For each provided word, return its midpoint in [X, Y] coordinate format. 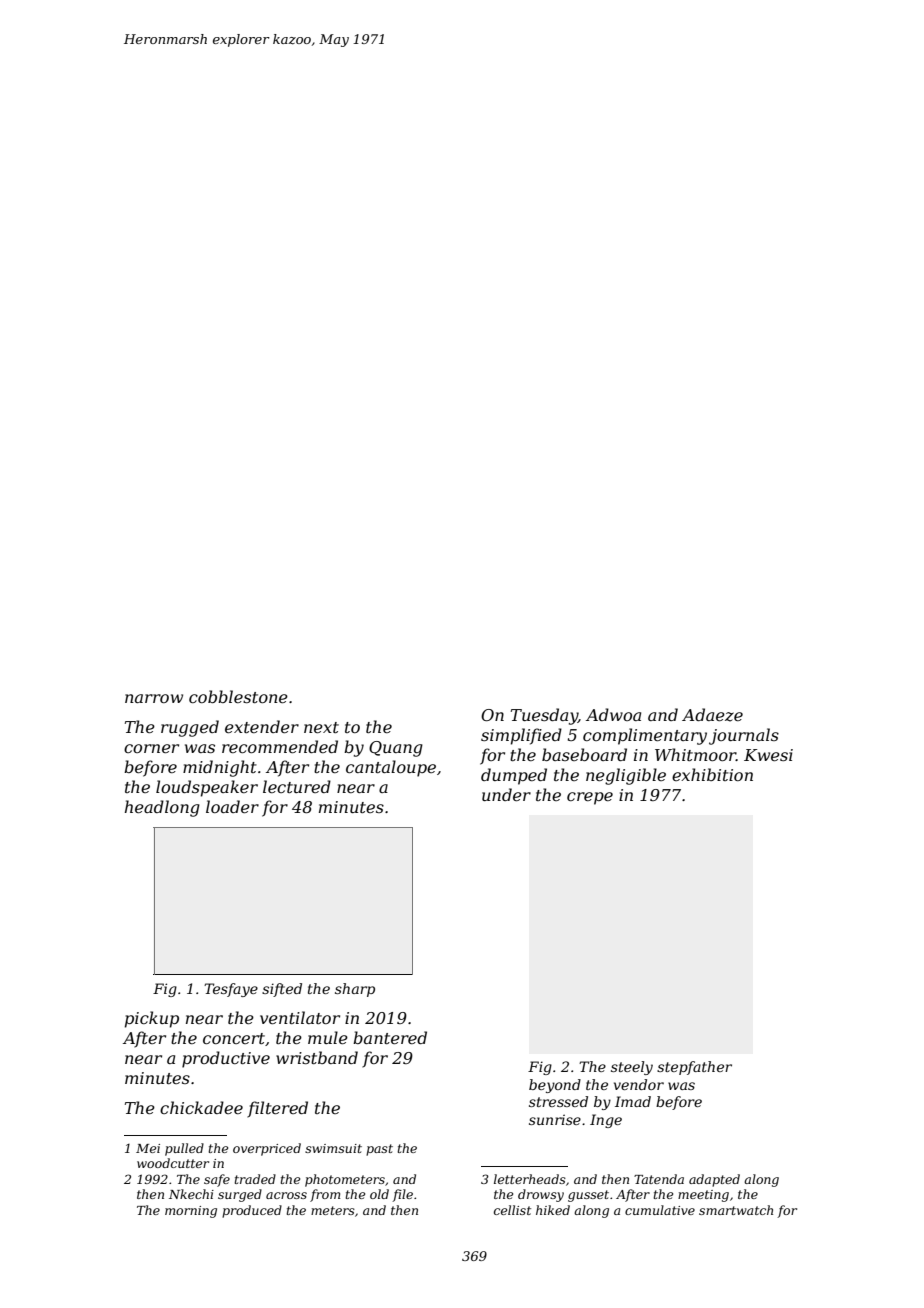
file [402, 1195]
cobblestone [238, 696]
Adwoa [613, 714]
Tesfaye [231, 990]
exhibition [712, 774]
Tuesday [544, 716]
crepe [590, 798]
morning [191, 1212]
